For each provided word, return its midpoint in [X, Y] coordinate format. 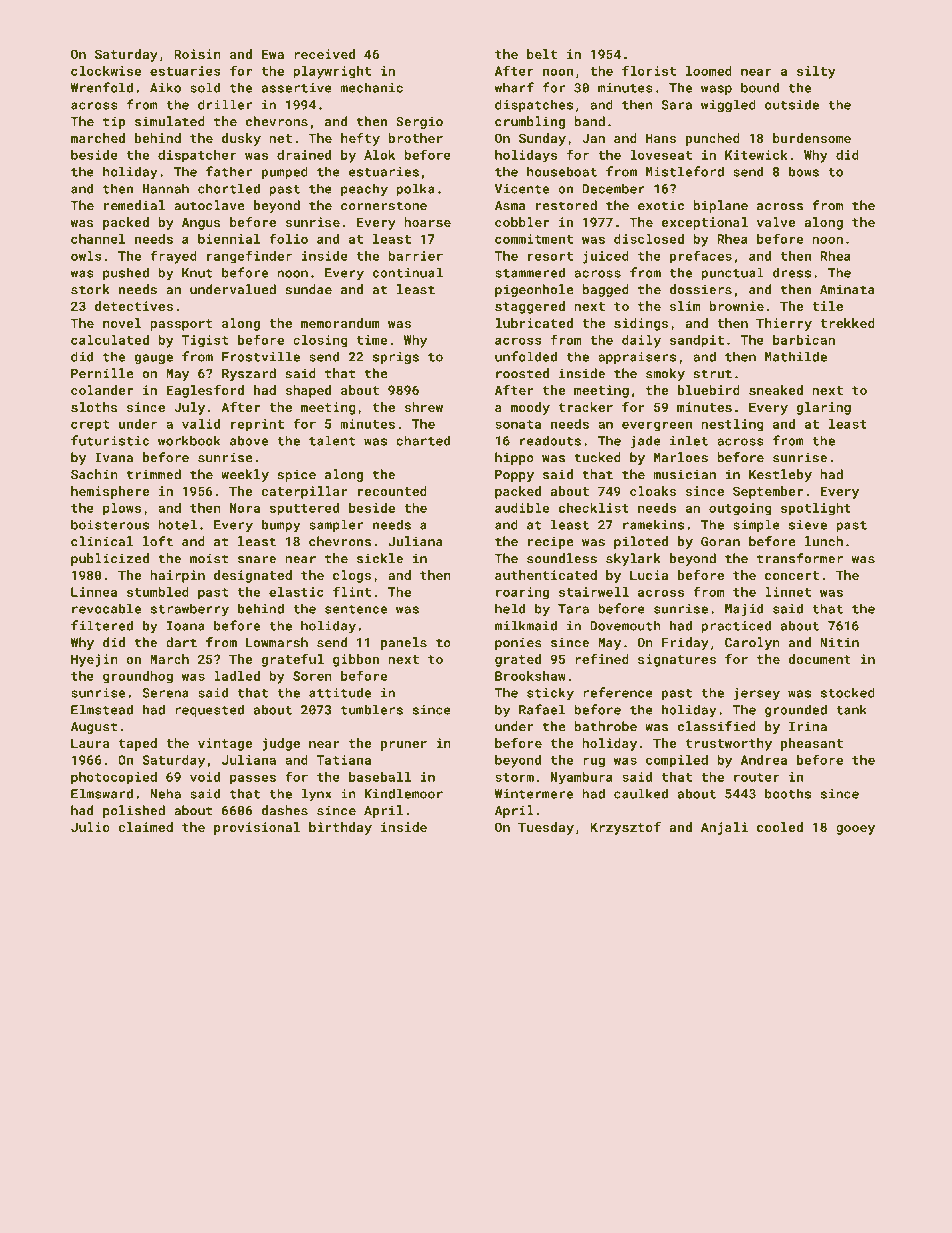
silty [816, 72]
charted [423, 440]
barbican [804, 340]
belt [542, 54]
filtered [102, 625]
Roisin [197, 54]
